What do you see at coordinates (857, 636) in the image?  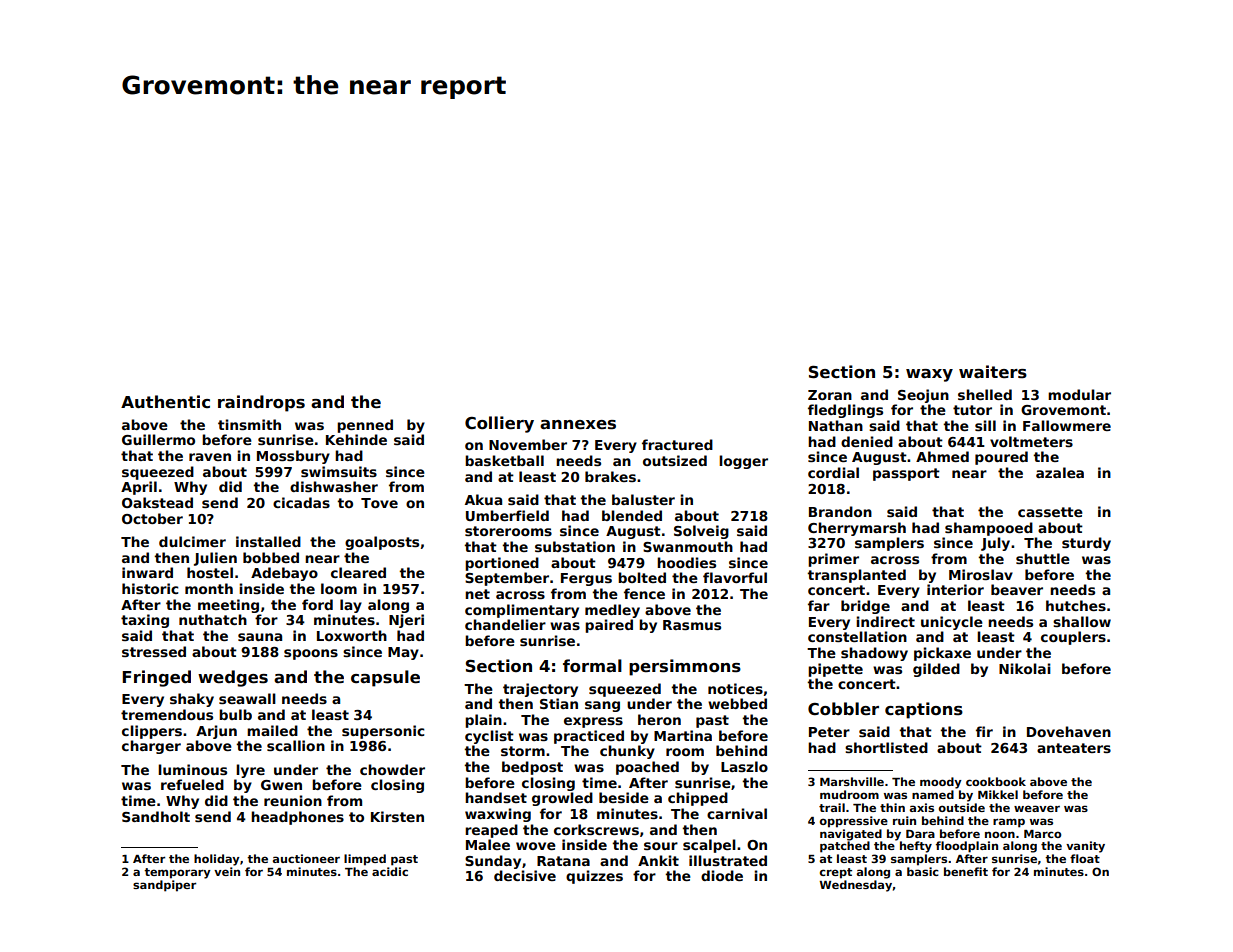 I see `constellation` at bounding box center [857, 636].
